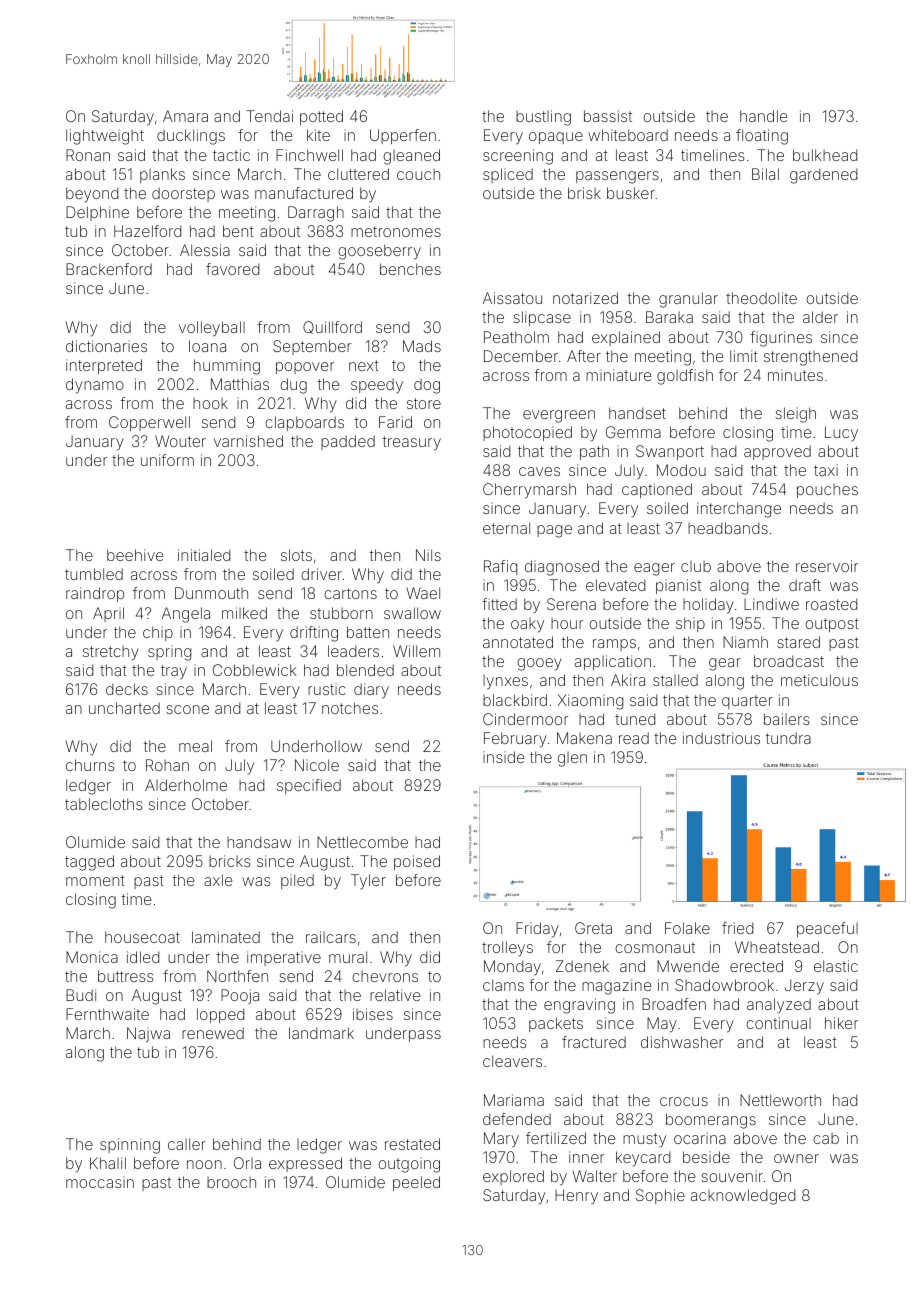  What do you see at coordinates (761, 298) in the screenshot?
I see `theodolite` at bounding box center [761, 298].
